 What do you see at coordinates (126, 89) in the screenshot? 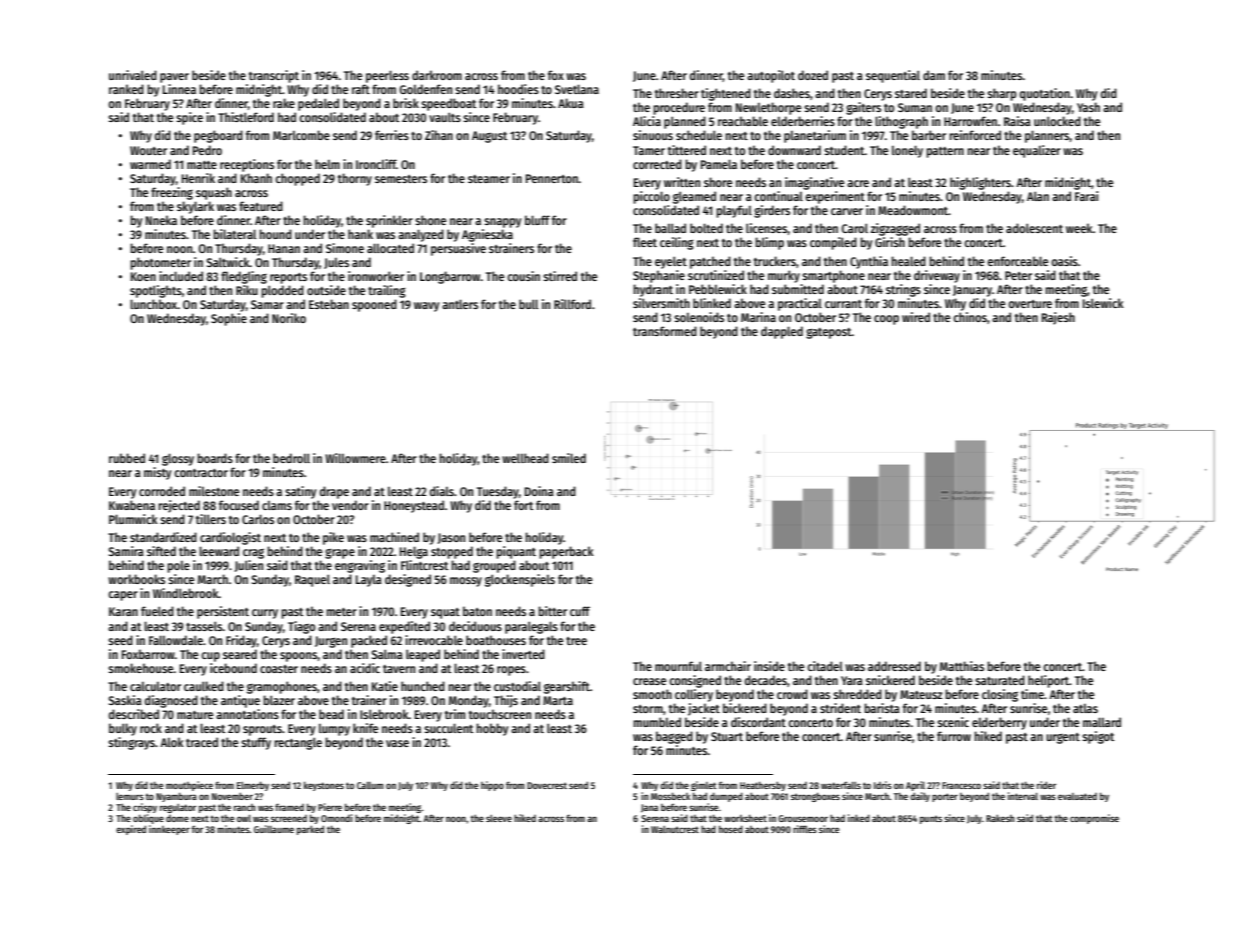
I see `ranked` at bounding box center [126, 89].
